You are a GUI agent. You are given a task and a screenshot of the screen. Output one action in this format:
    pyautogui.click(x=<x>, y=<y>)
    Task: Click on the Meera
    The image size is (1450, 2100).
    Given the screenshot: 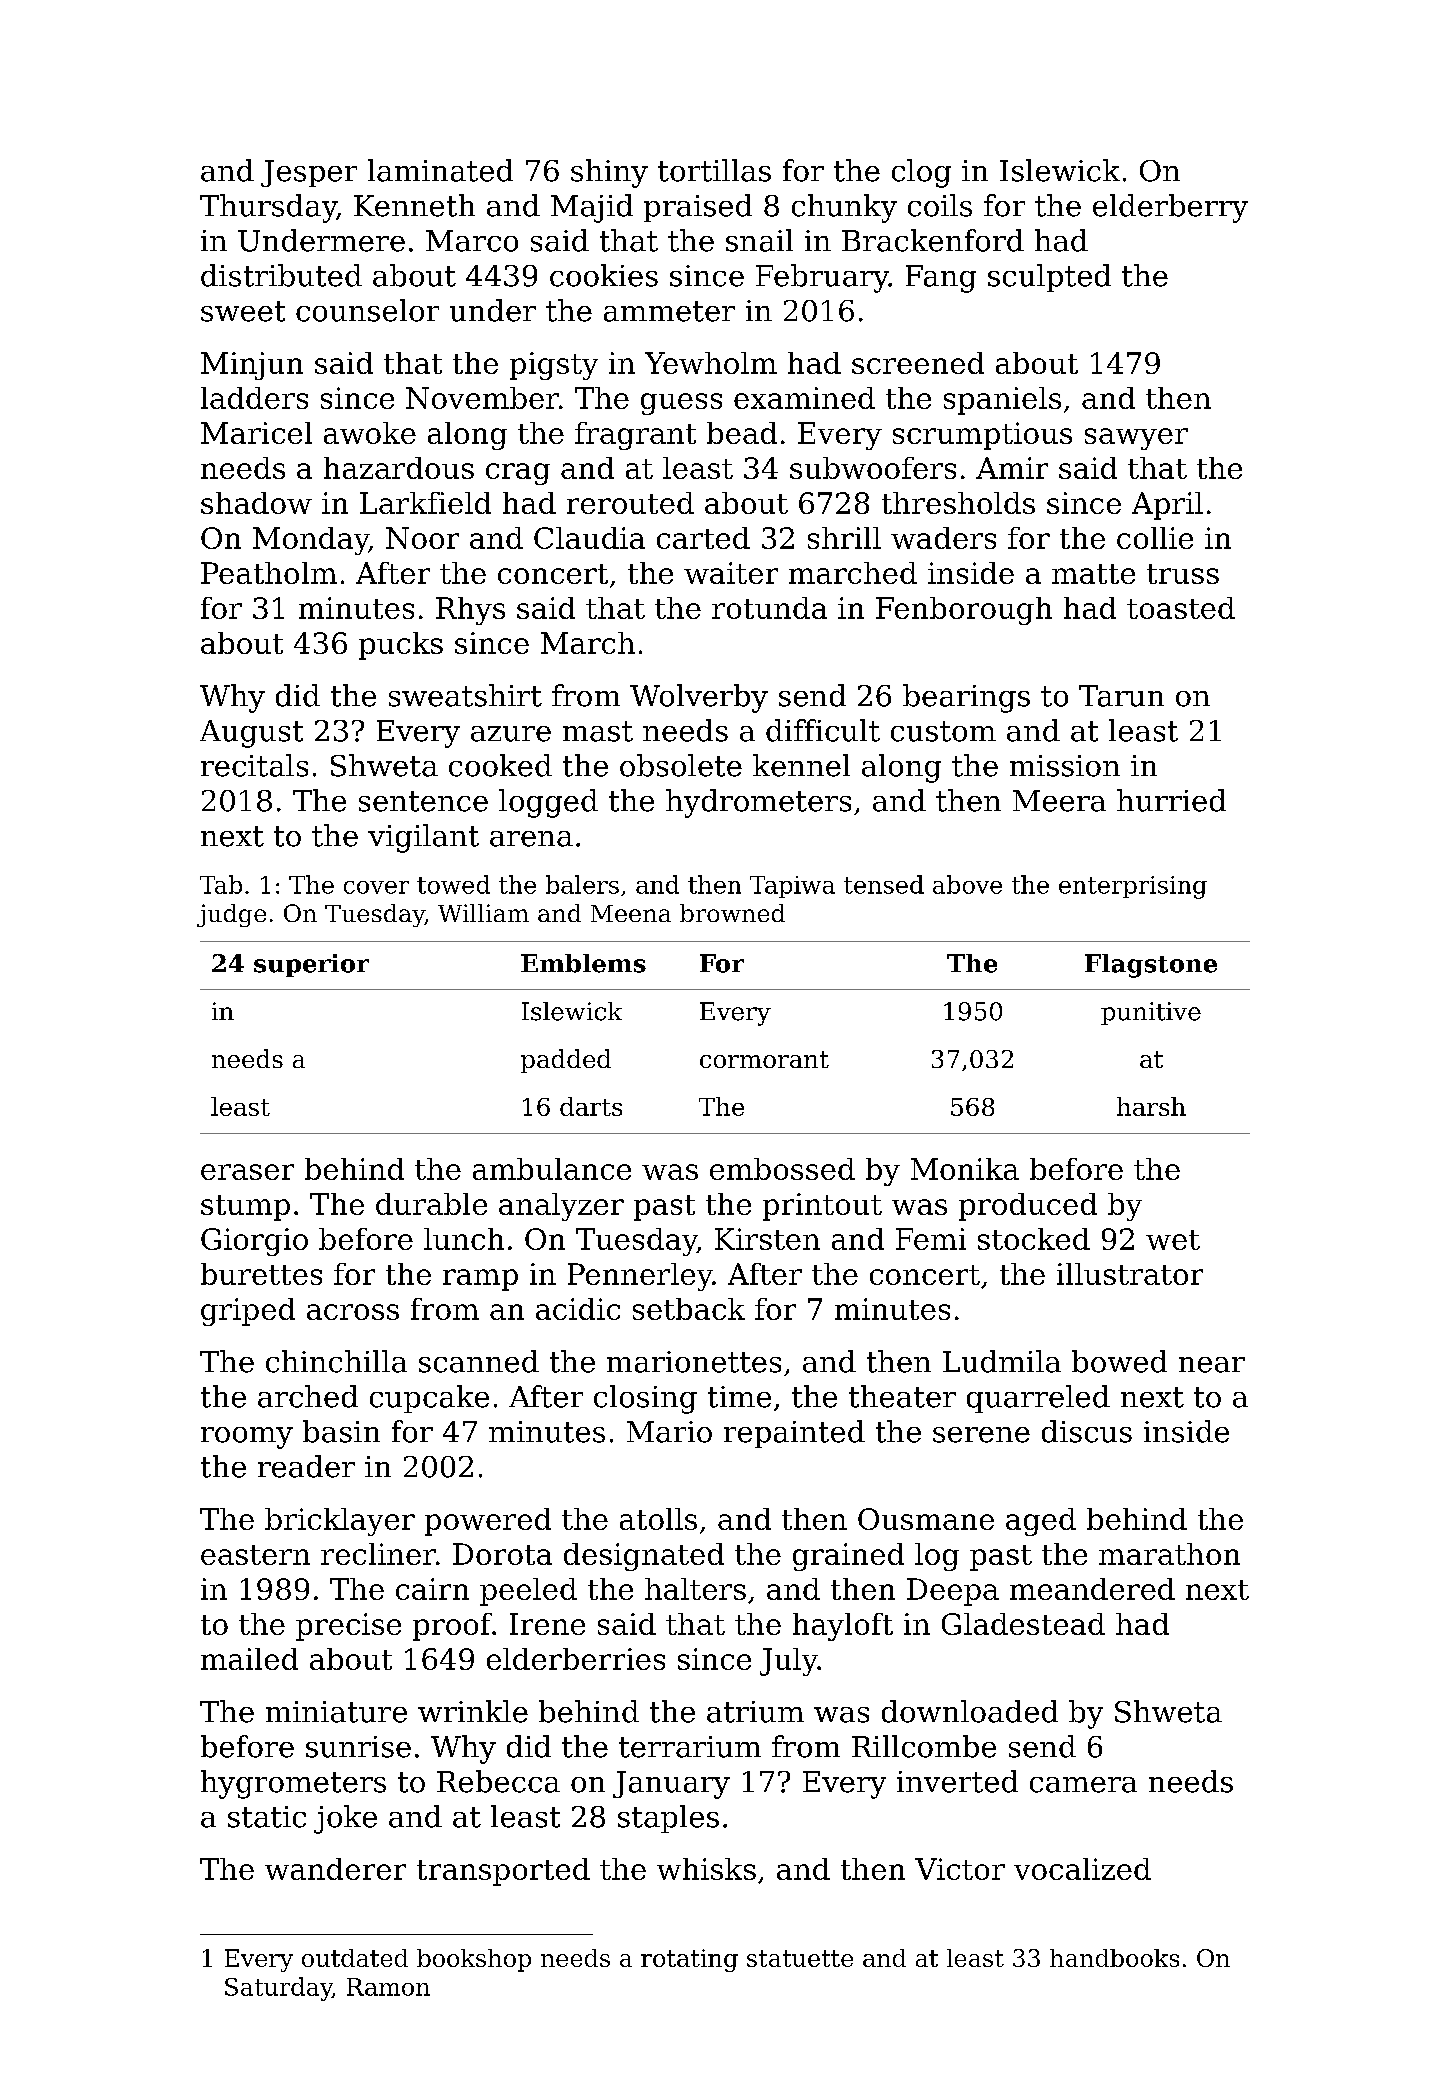 What is the action you would take?
    pyautogui.click(x=1059, y=801)
